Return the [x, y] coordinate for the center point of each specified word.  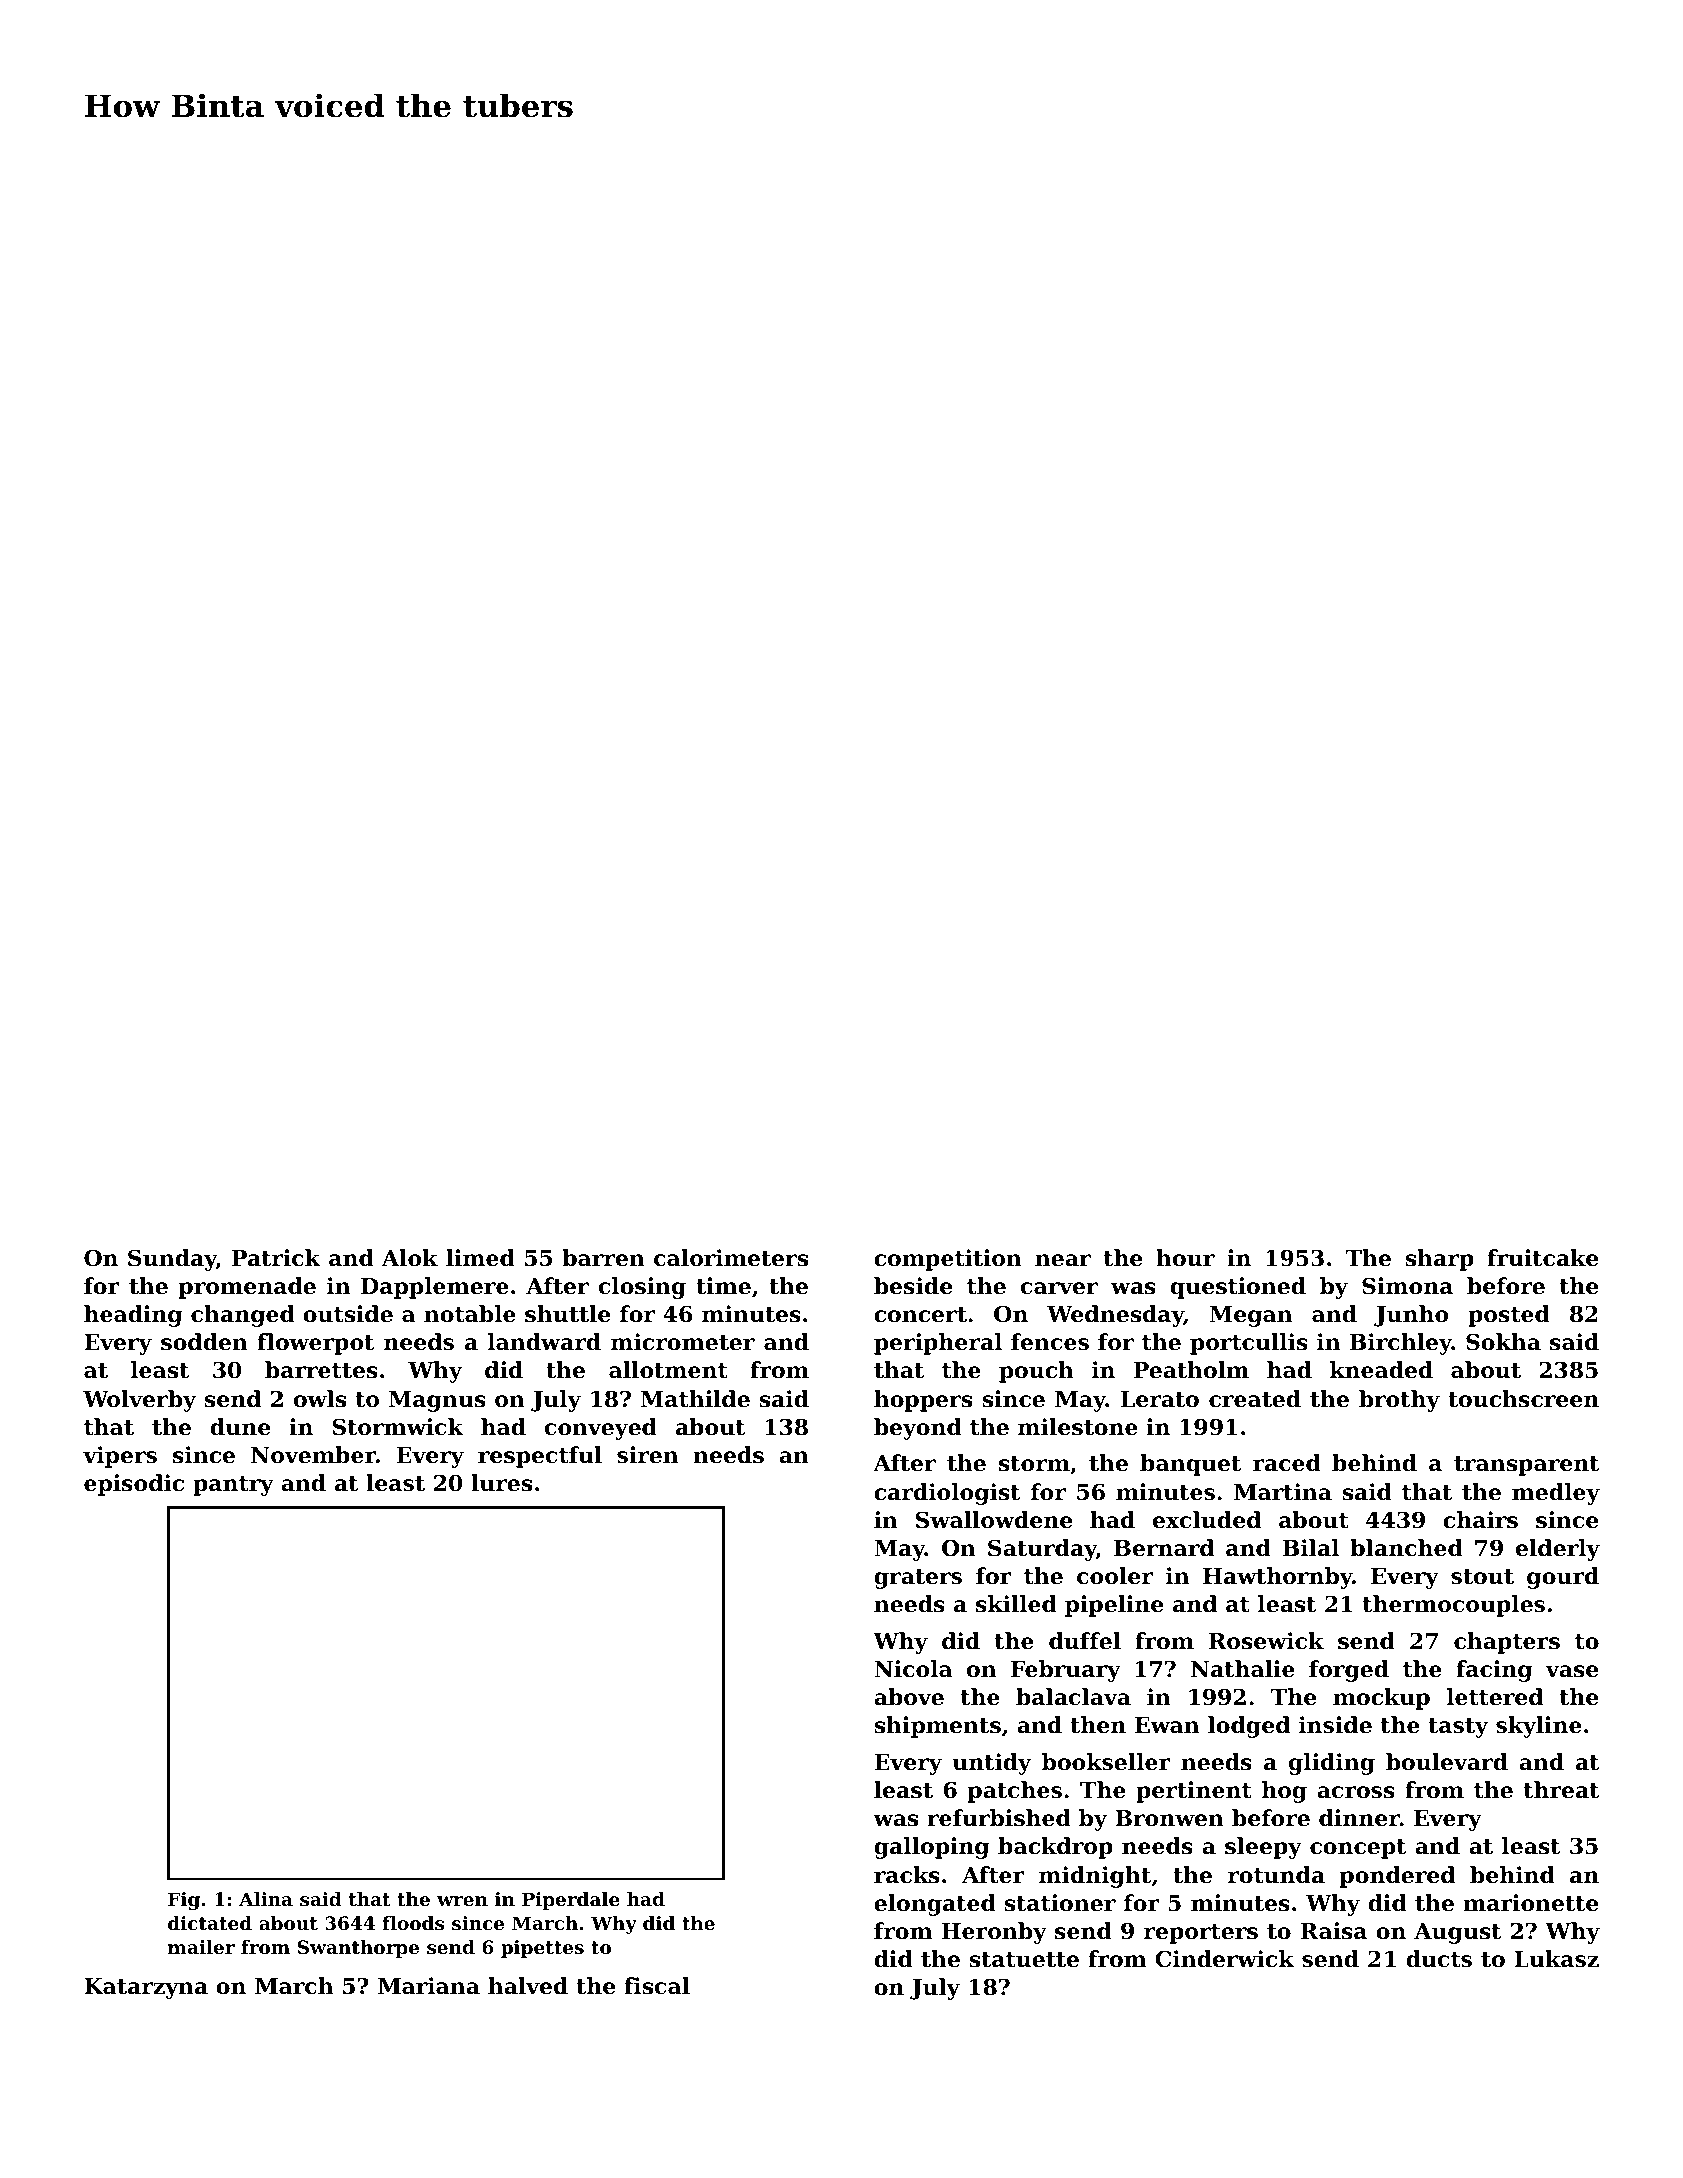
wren [462, 1901]
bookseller [1106, 1762]
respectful [540, 1457]
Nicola [913, 1669]
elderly [1558, 1550]
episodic [134, 1485]
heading [133, 1316]
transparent [1526, 1466]
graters [918, 1579]
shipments [937, 1727]
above [909, 1697]
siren [647, 1455]
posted [1509, 1316]
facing [1494, 1671]
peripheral [938, 1344]
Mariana [429, 1986]
